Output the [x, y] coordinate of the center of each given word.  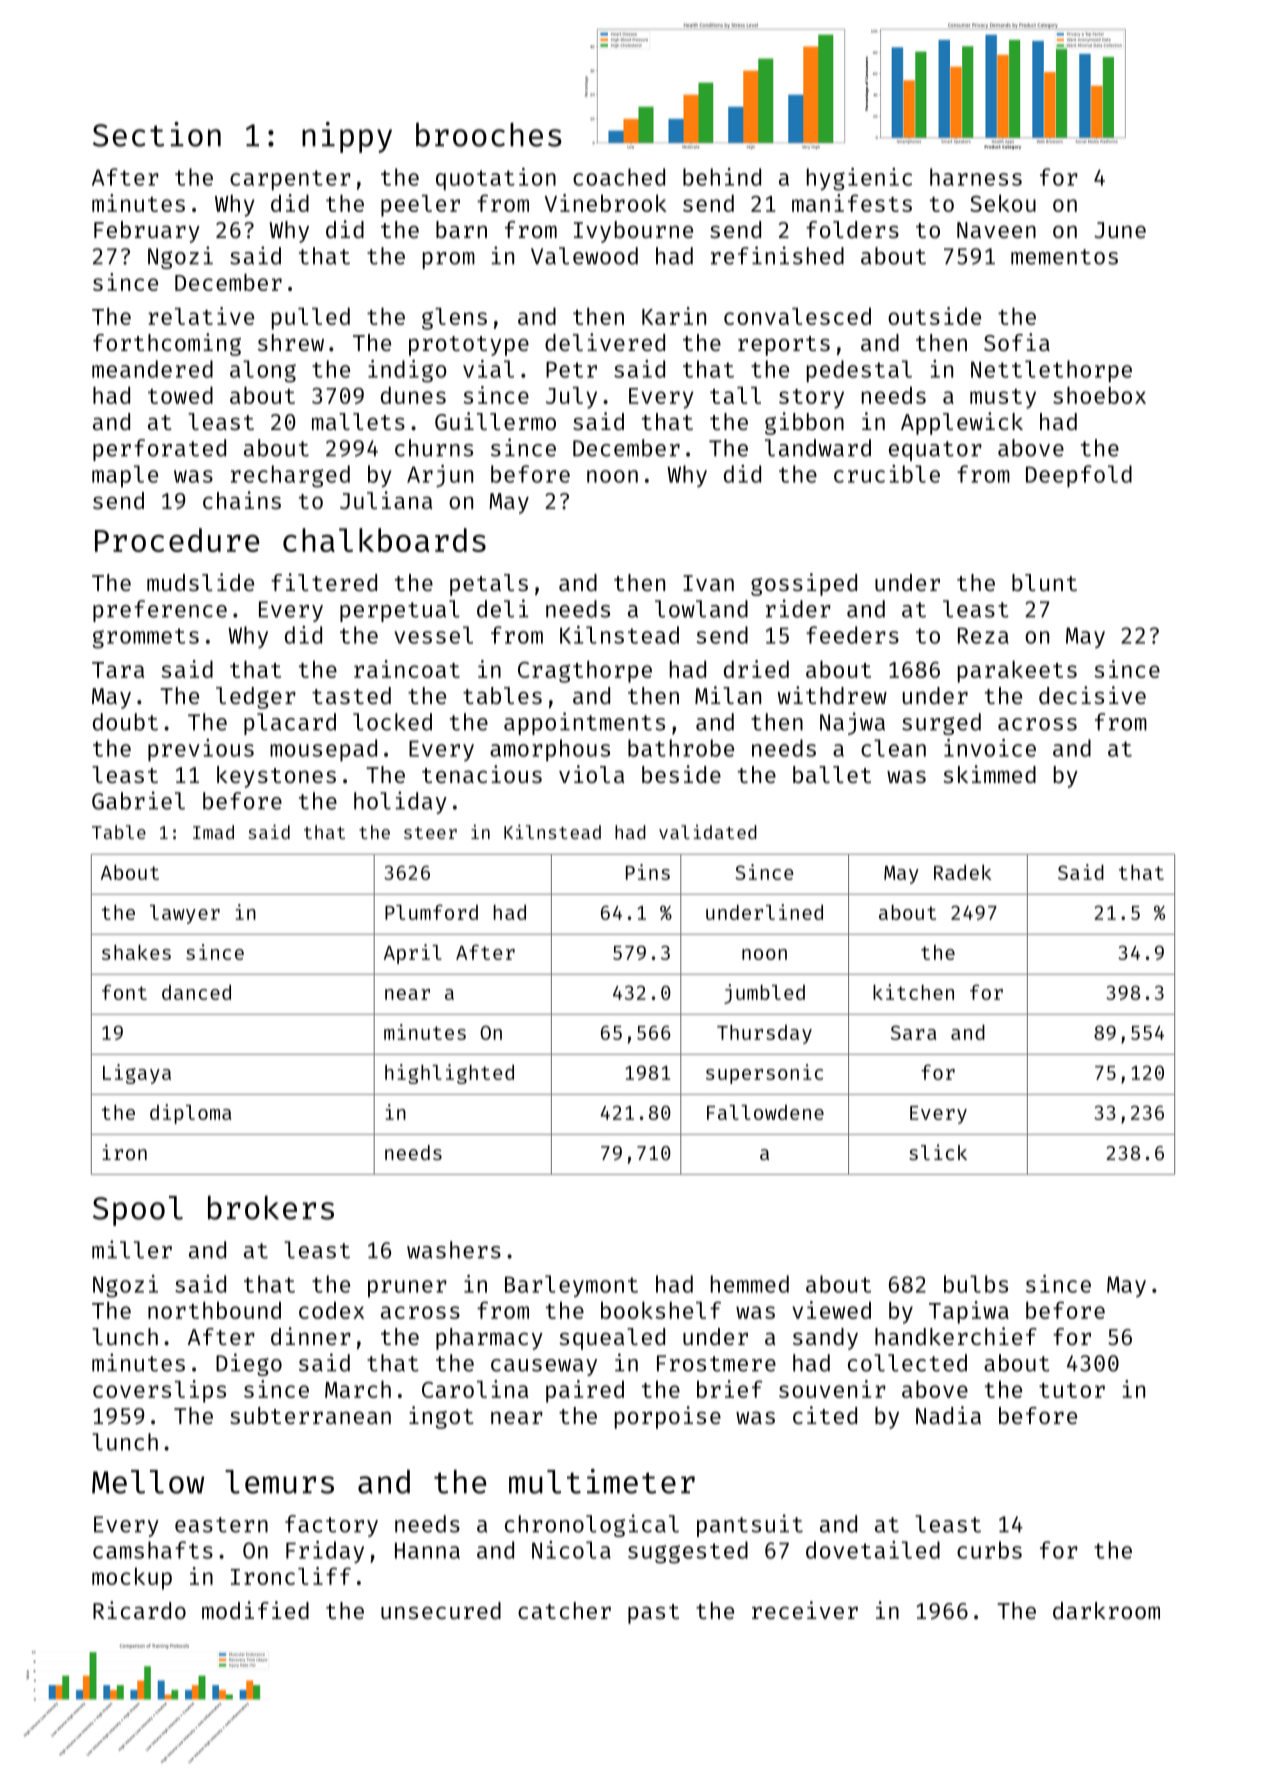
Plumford [431, 912]
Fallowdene [765, 1112]
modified [255, 1610]
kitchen [913, 992]
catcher [564, 1610]
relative [201, 316]
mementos [1064, 257]
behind [722, 177]
